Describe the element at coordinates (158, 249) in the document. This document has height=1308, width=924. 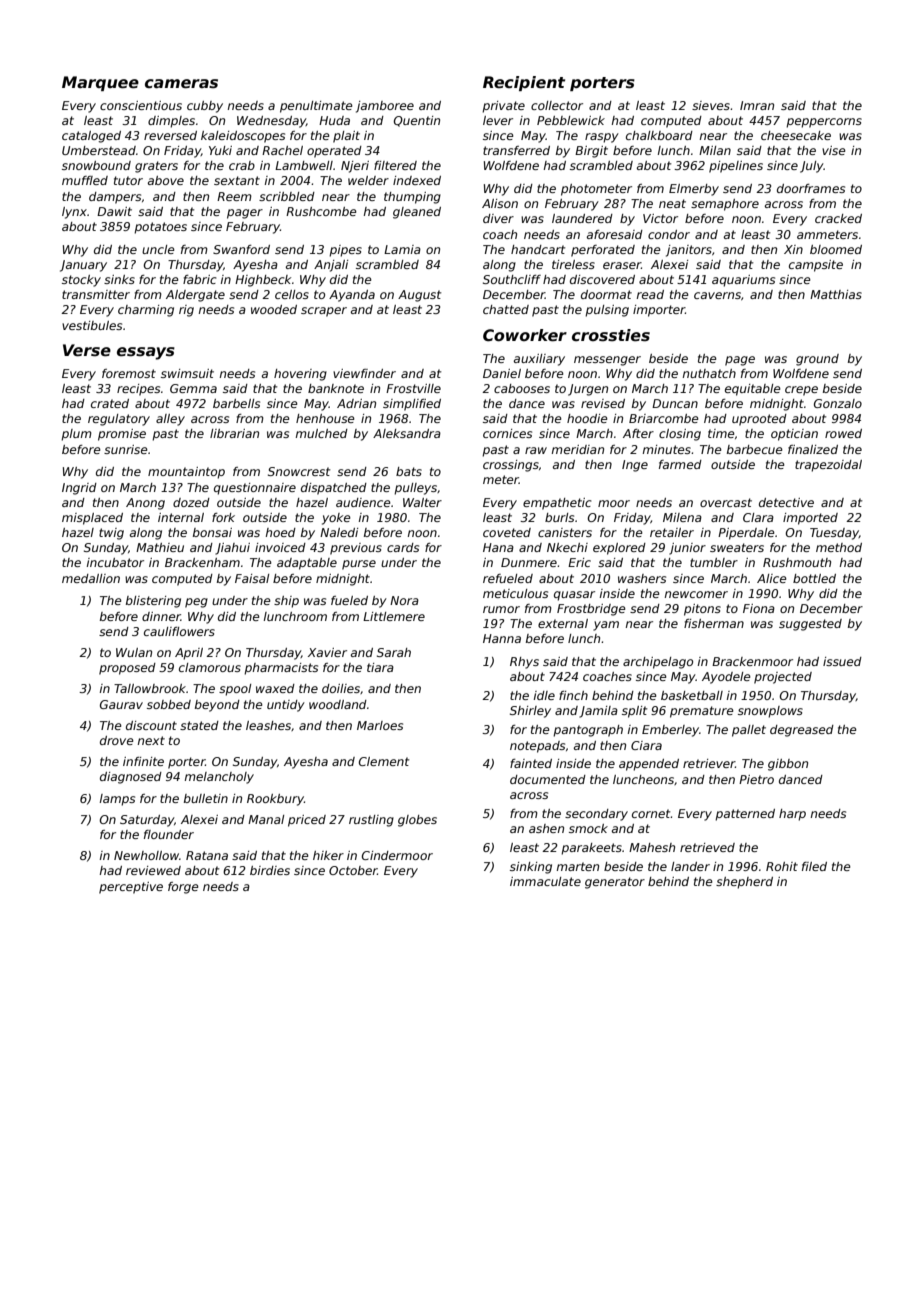
I see `uncle` at that location.
